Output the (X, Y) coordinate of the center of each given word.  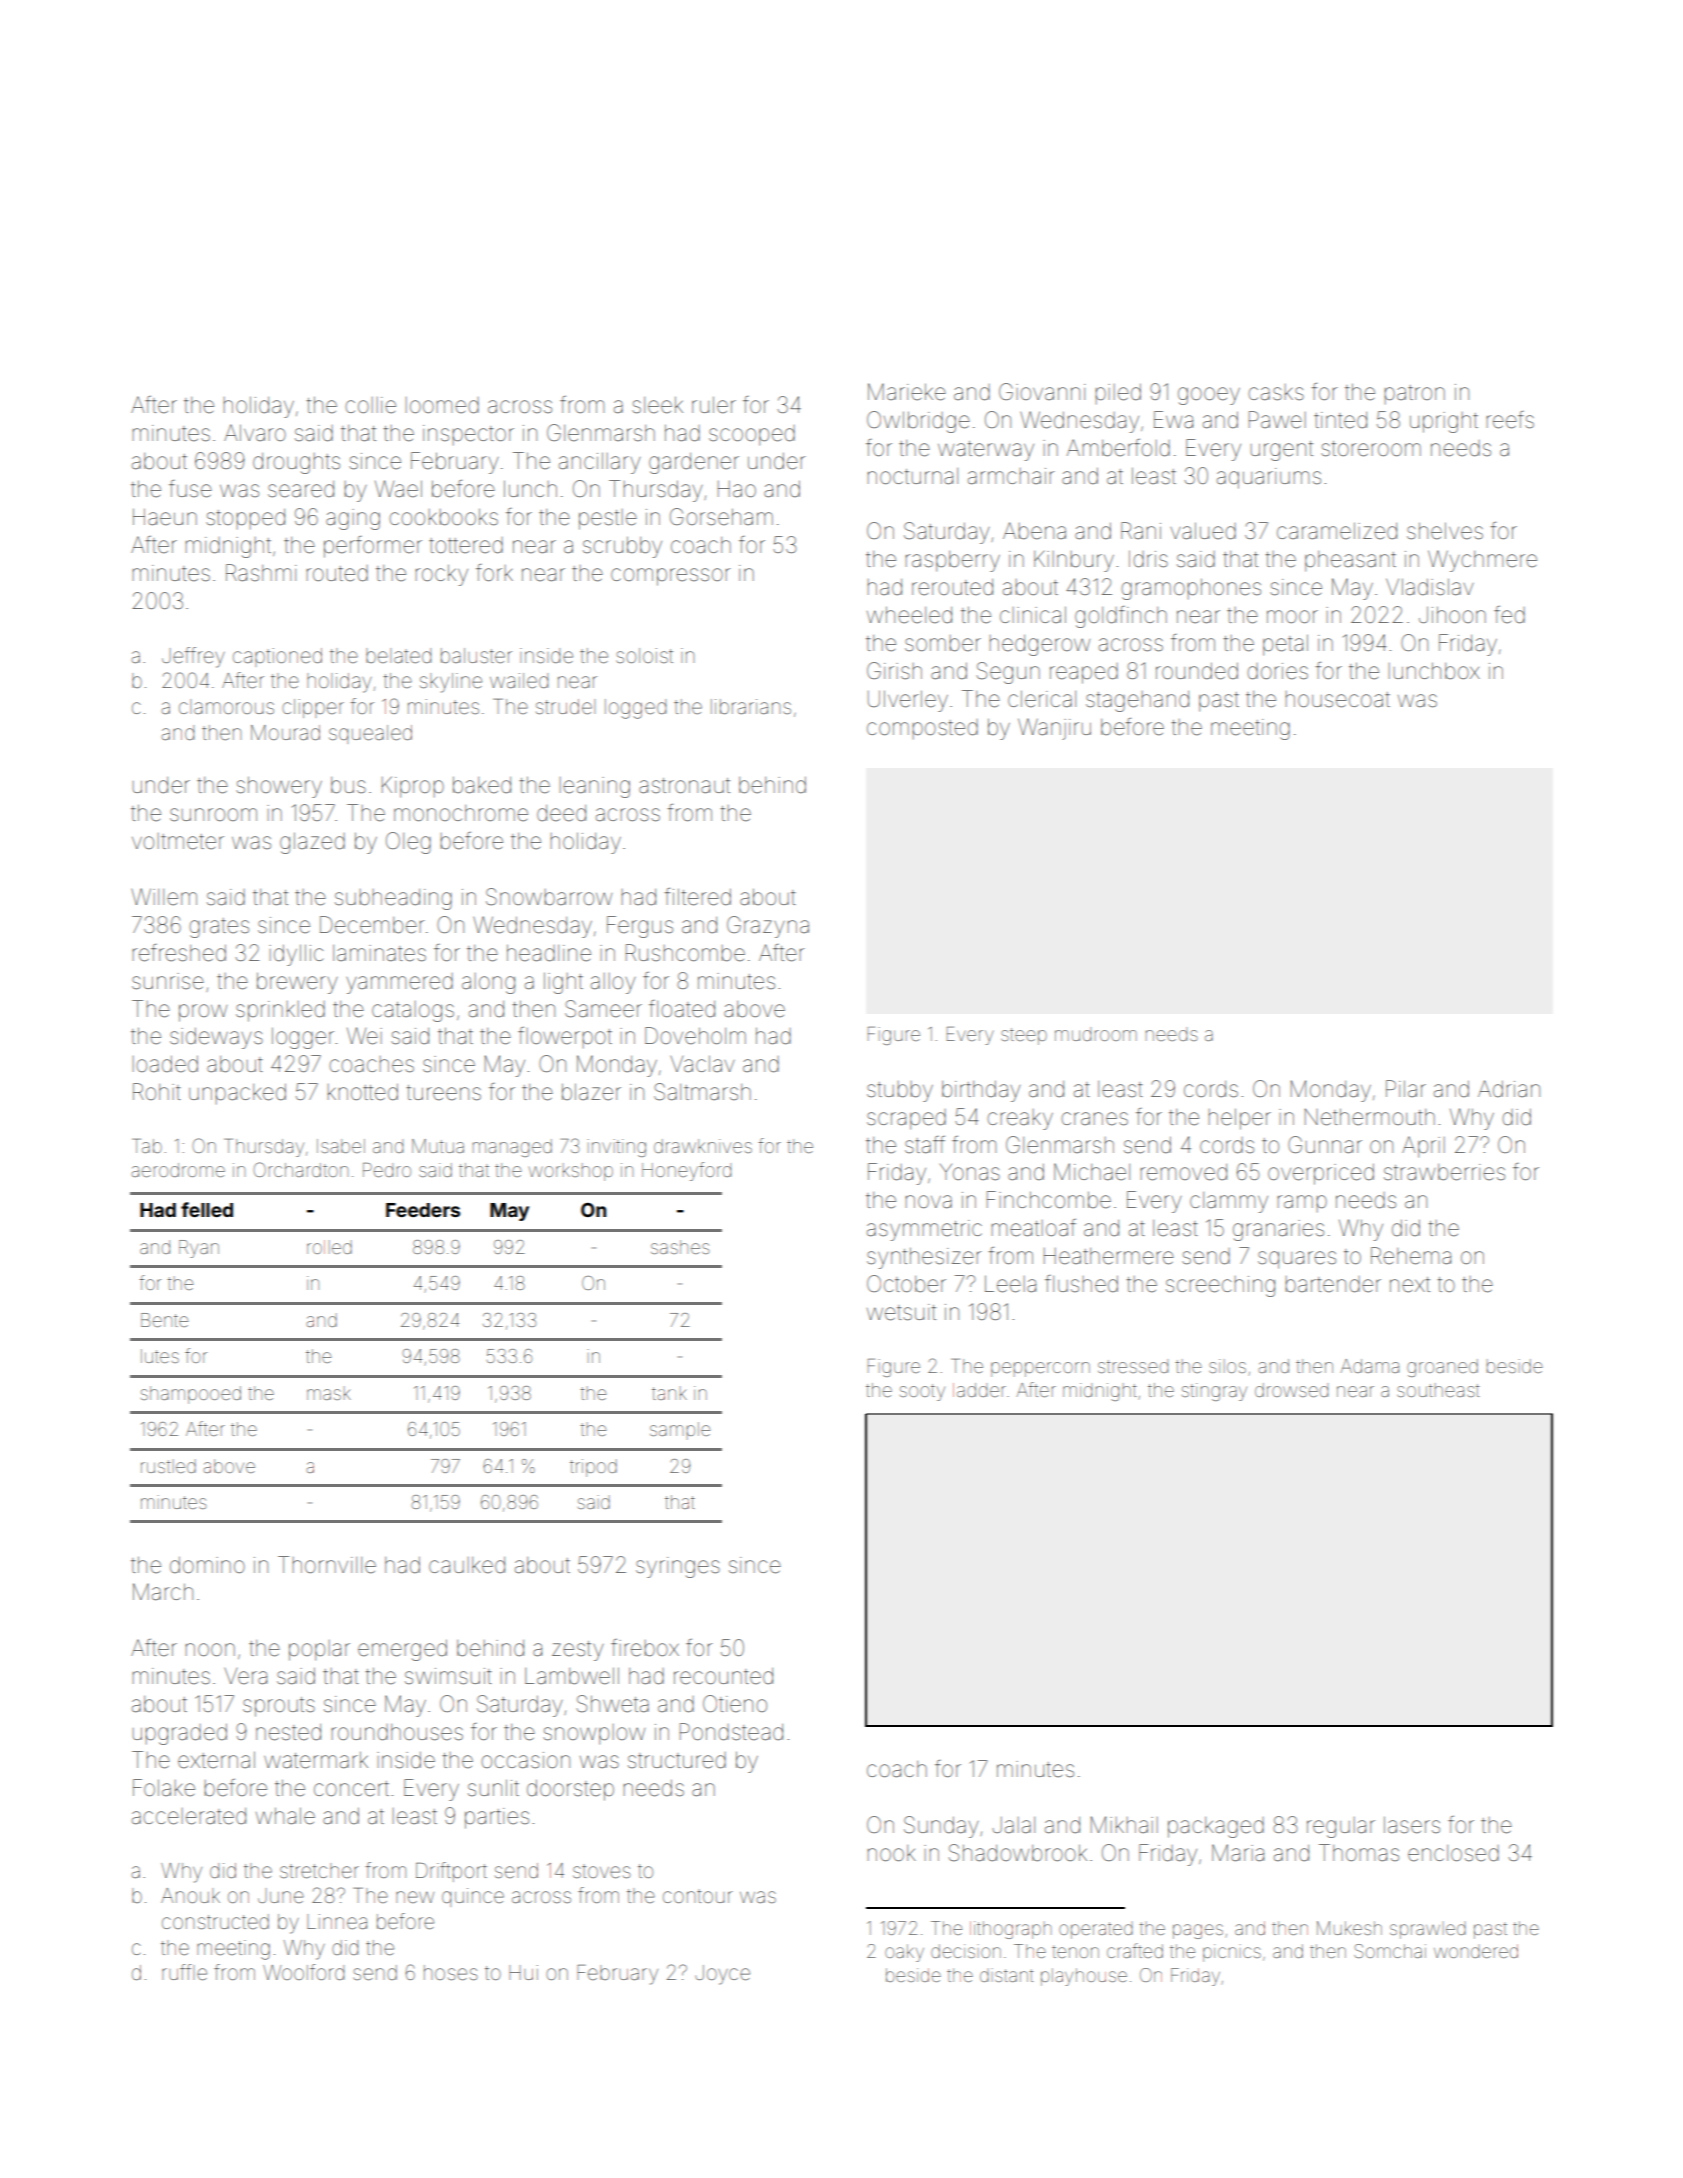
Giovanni (1042, 391)
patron (1415, 394)
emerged (402, 1650)
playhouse (1084, 1977)
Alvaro (255, 432)
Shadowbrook (1018, 1853)
